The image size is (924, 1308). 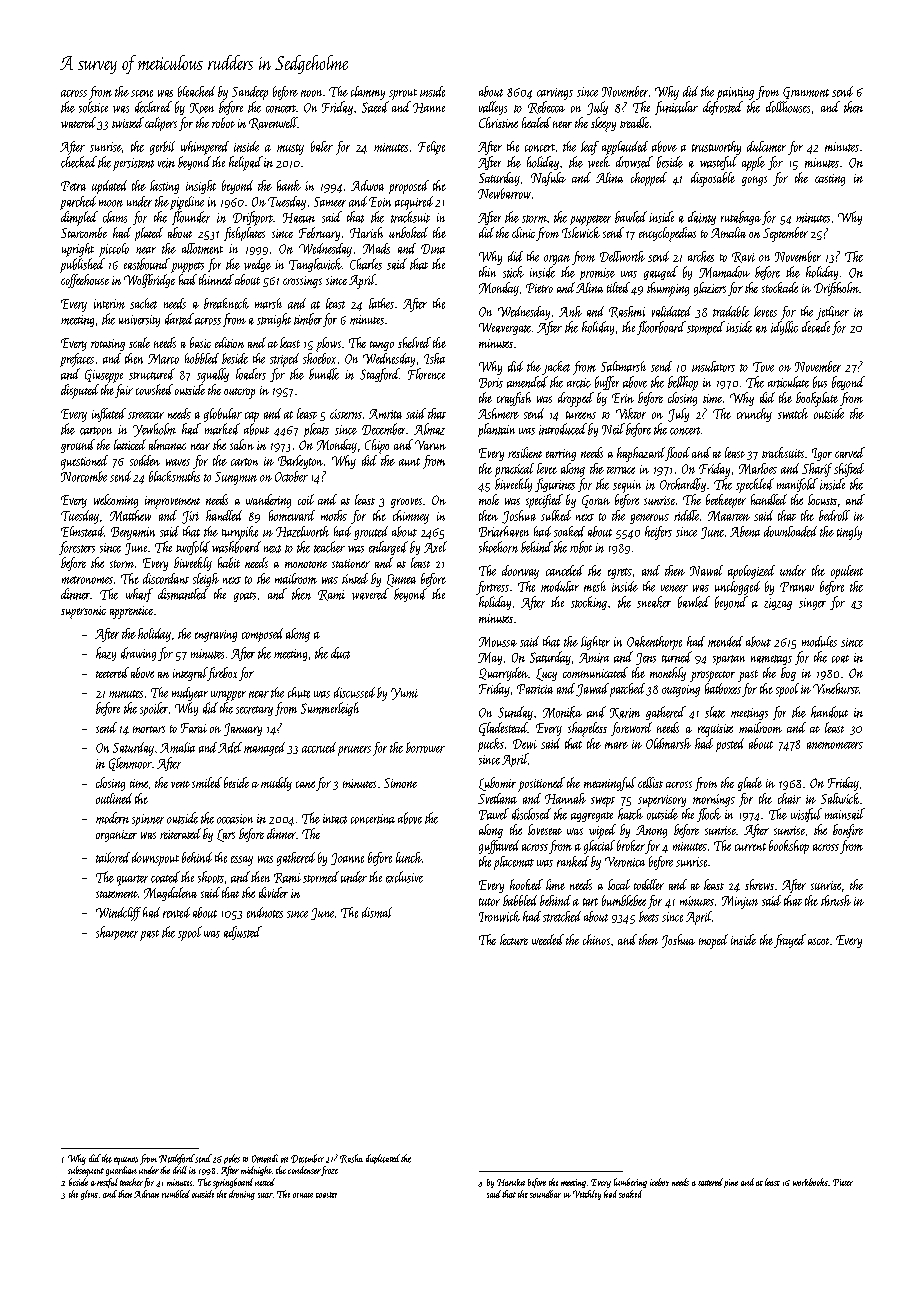 I want to click on subsequent, so click(x=86, y=1171).
